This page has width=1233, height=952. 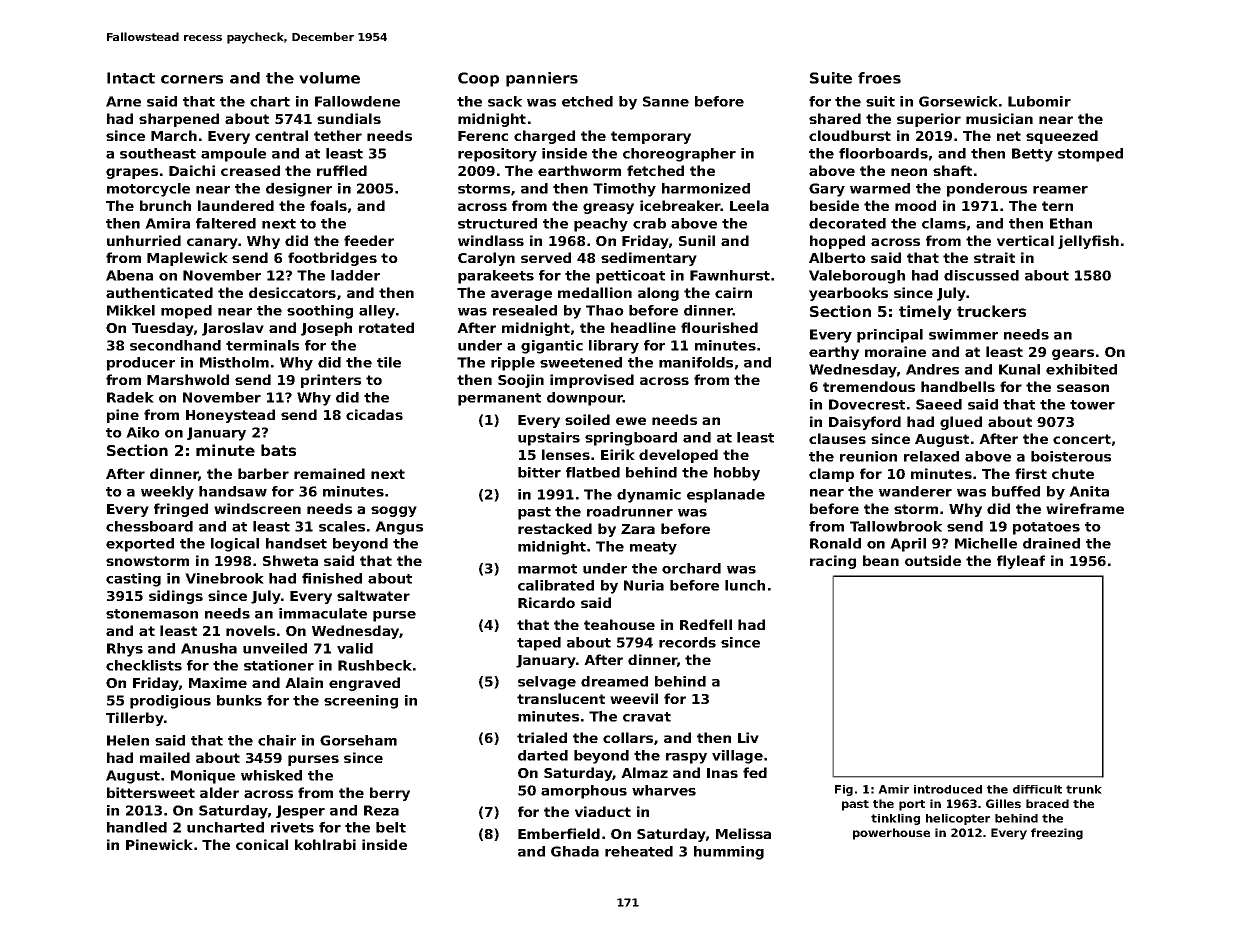 I want to click on tile, so click(x=389, y=362).
